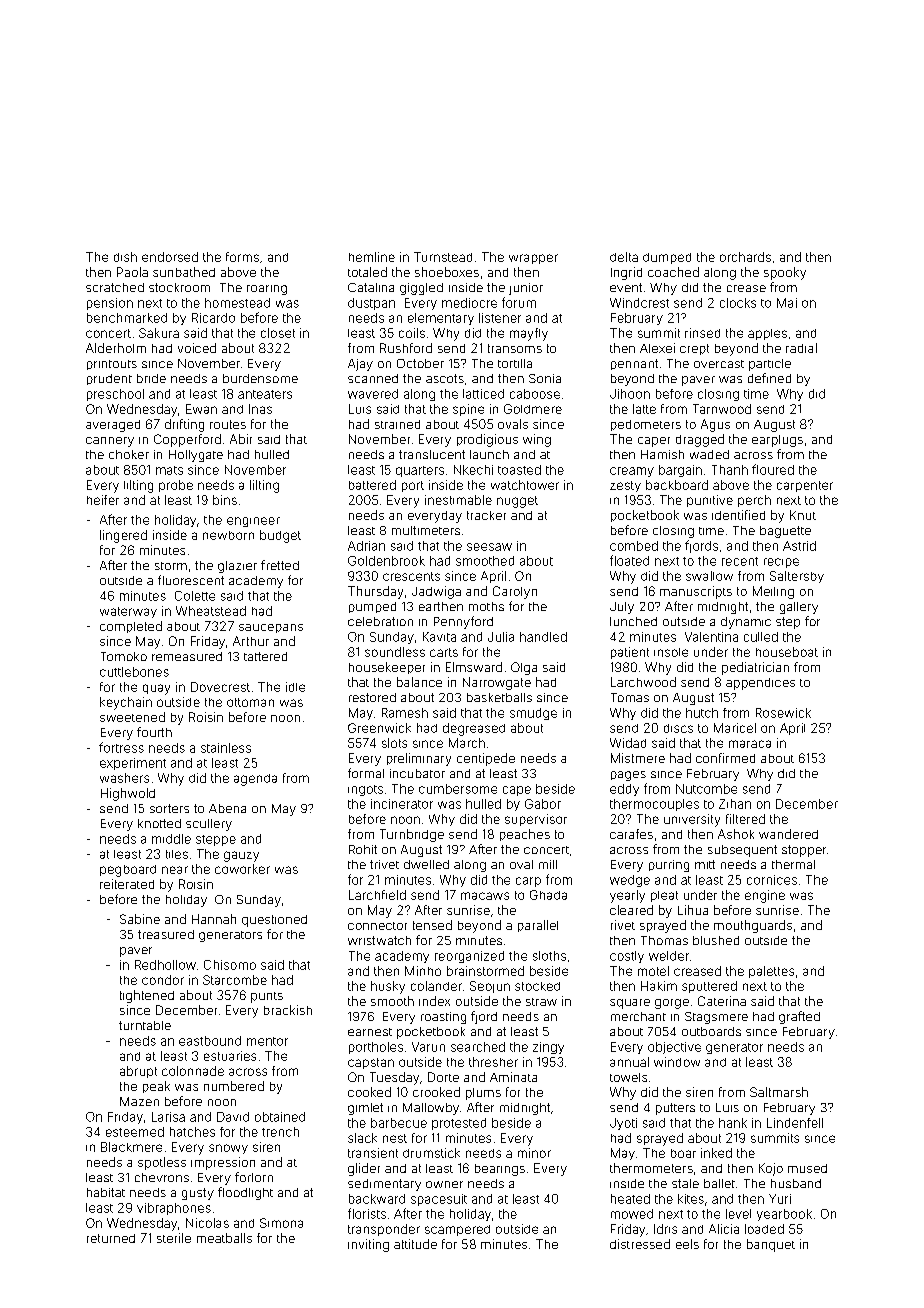 This image has height=1308, width=924. Describe the element at coordinates (112, 365) in the image. I see `printouts` at that location.
